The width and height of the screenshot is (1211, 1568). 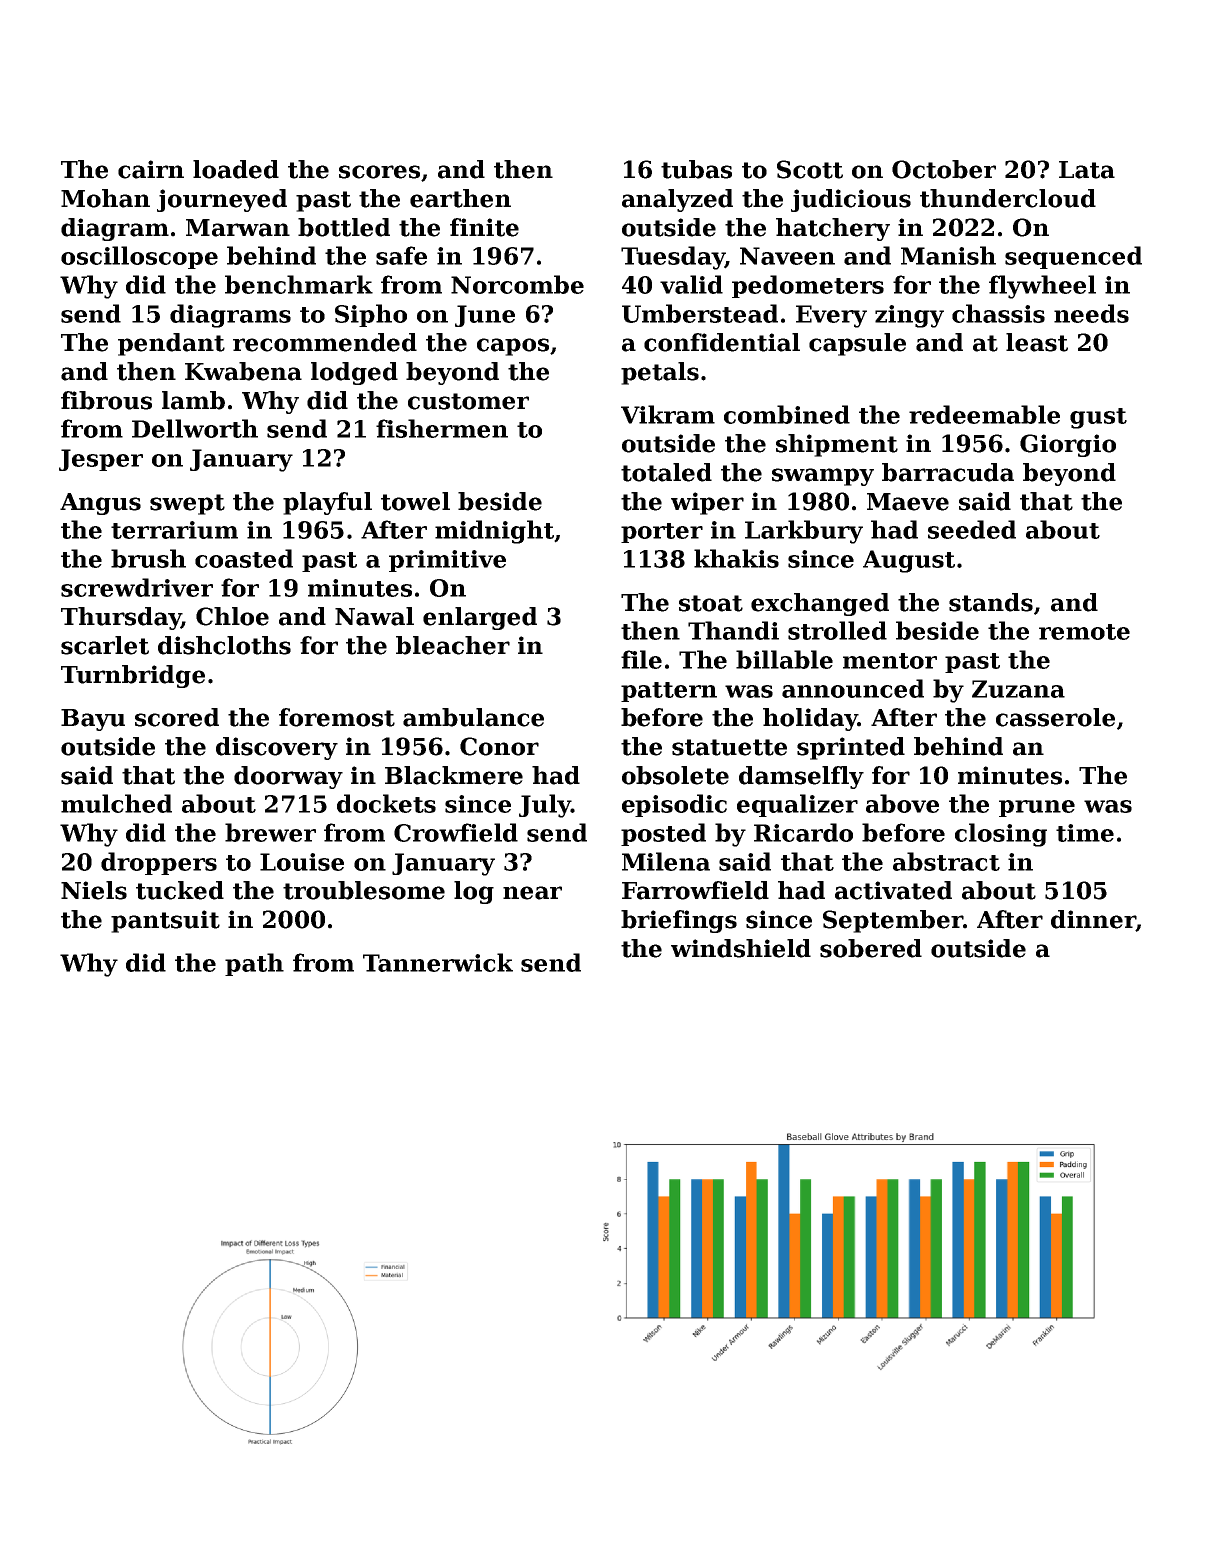 I want to click on Niels, so click(x=94, y=890).
